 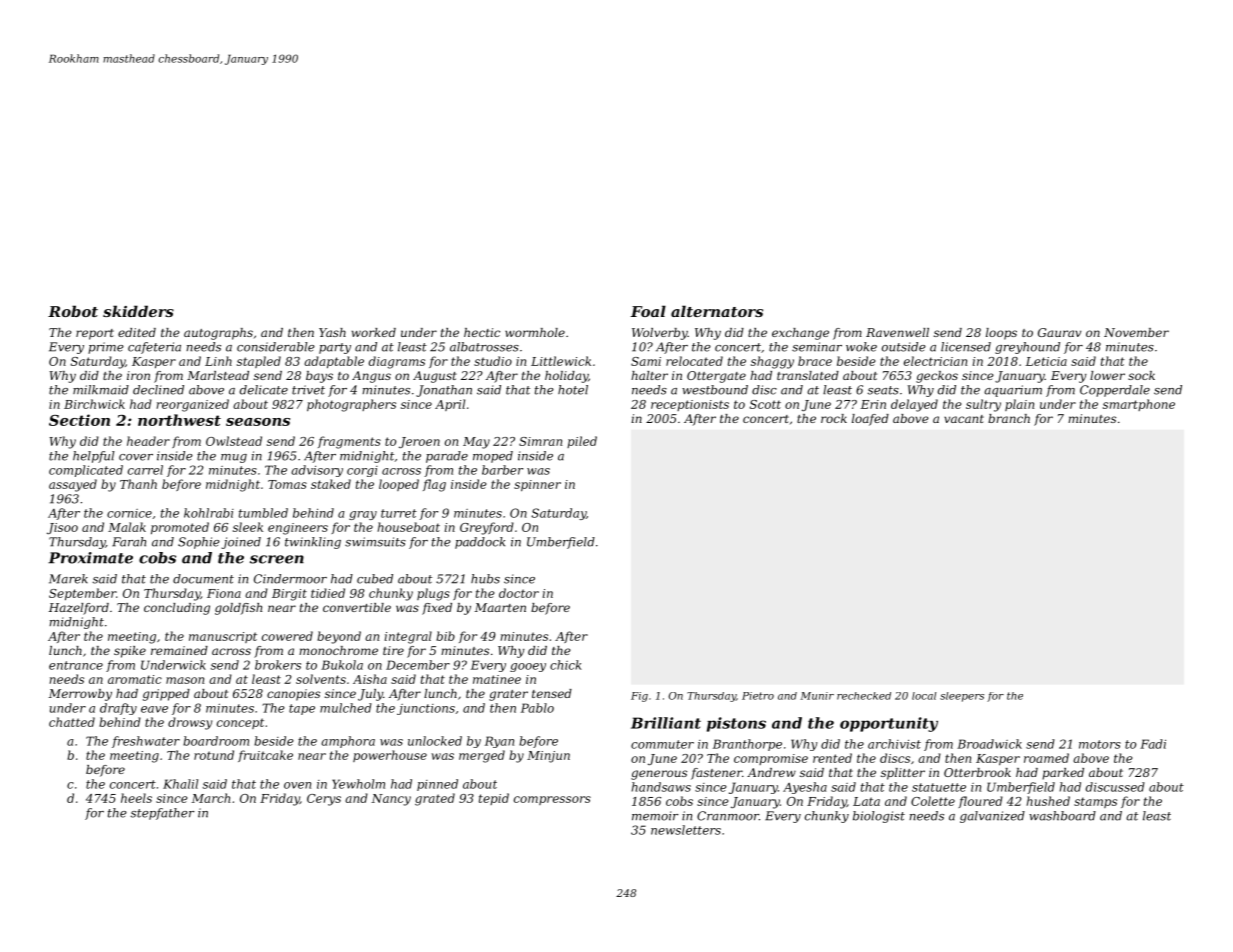 What do you see at coordinates (180, 784) in the page?
I see `Khalil` at bounding box center [180, 784].
